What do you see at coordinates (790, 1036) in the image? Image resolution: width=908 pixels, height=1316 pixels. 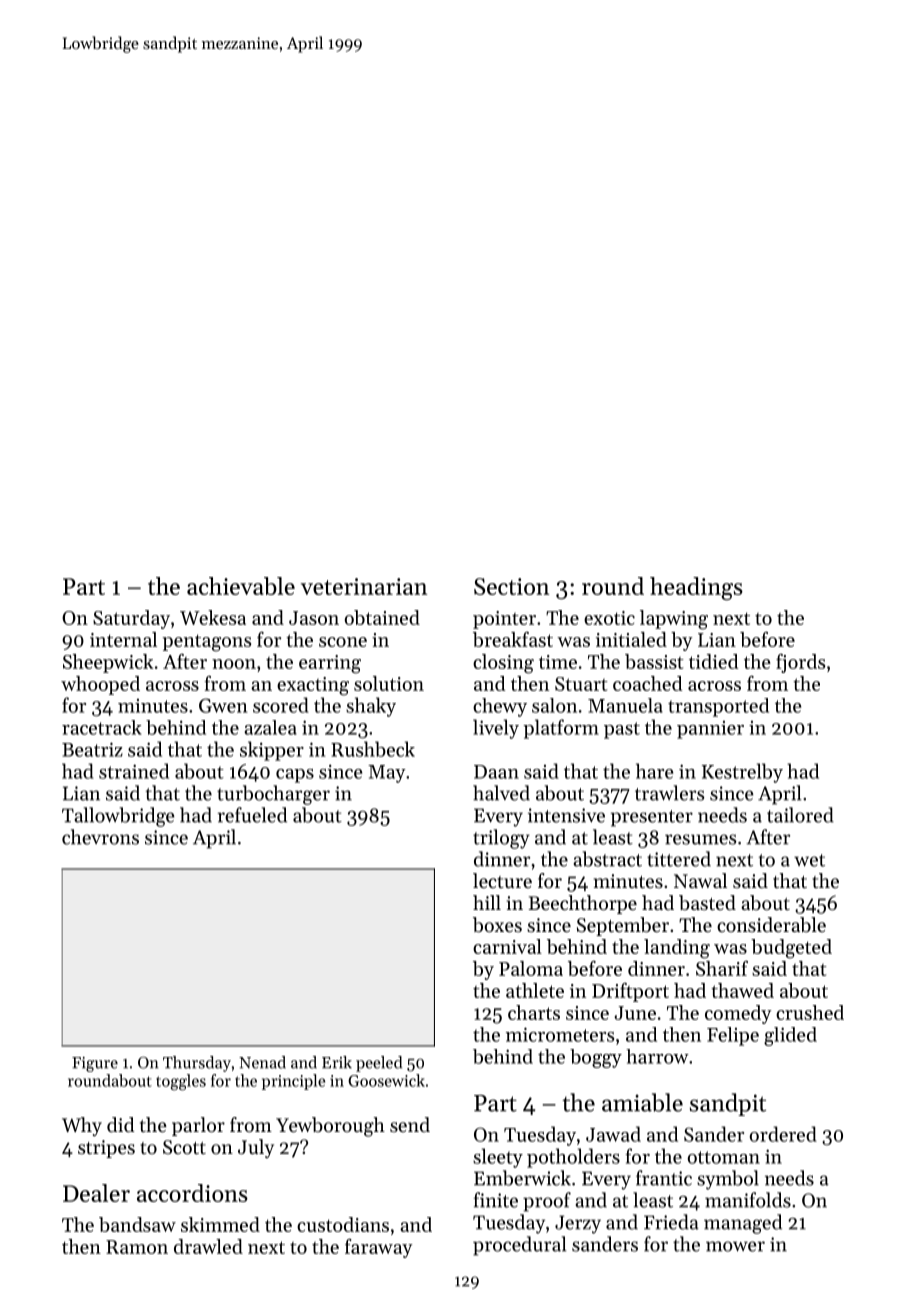 I see `glided` at bounding box center [790, 1036].
